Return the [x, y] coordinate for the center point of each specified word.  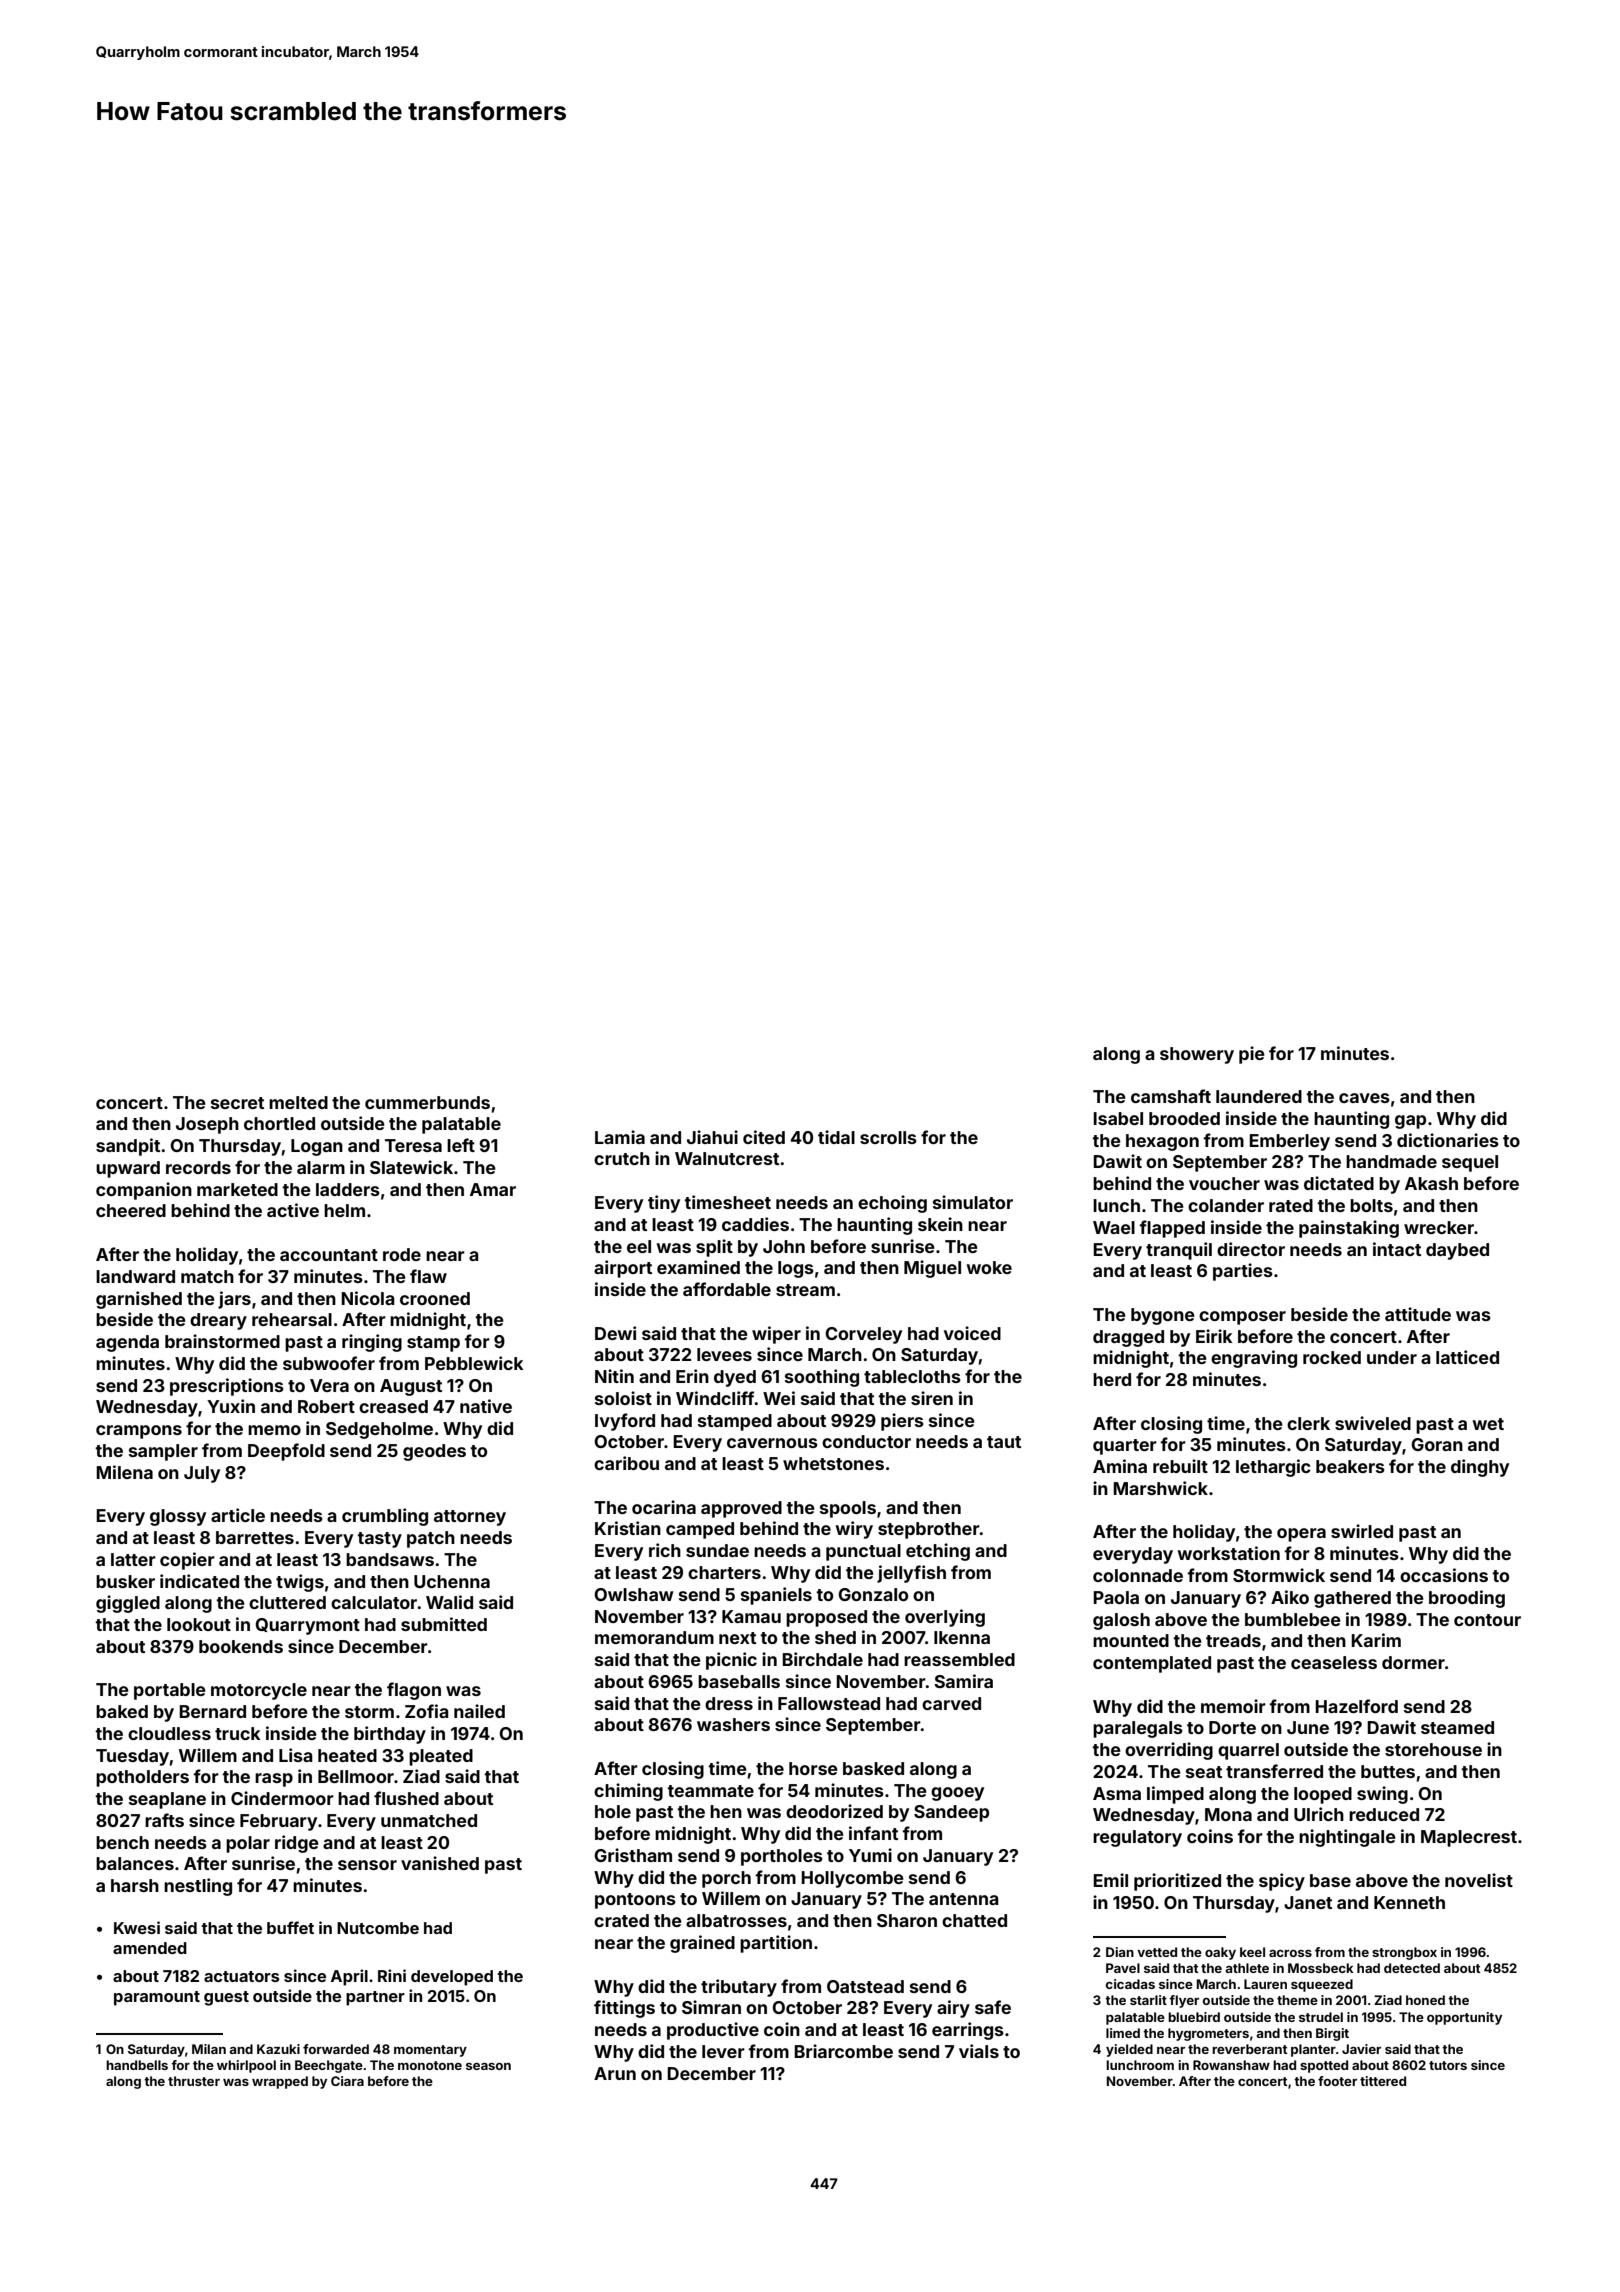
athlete [1247, 1968]
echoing [892, 1204]
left [461, 1145]
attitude [1418, 1314]
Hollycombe [852, 1879]
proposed [826, 1618]
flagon [414, 1691]
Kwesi [137, 1927]
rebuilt [1180, 1466]
